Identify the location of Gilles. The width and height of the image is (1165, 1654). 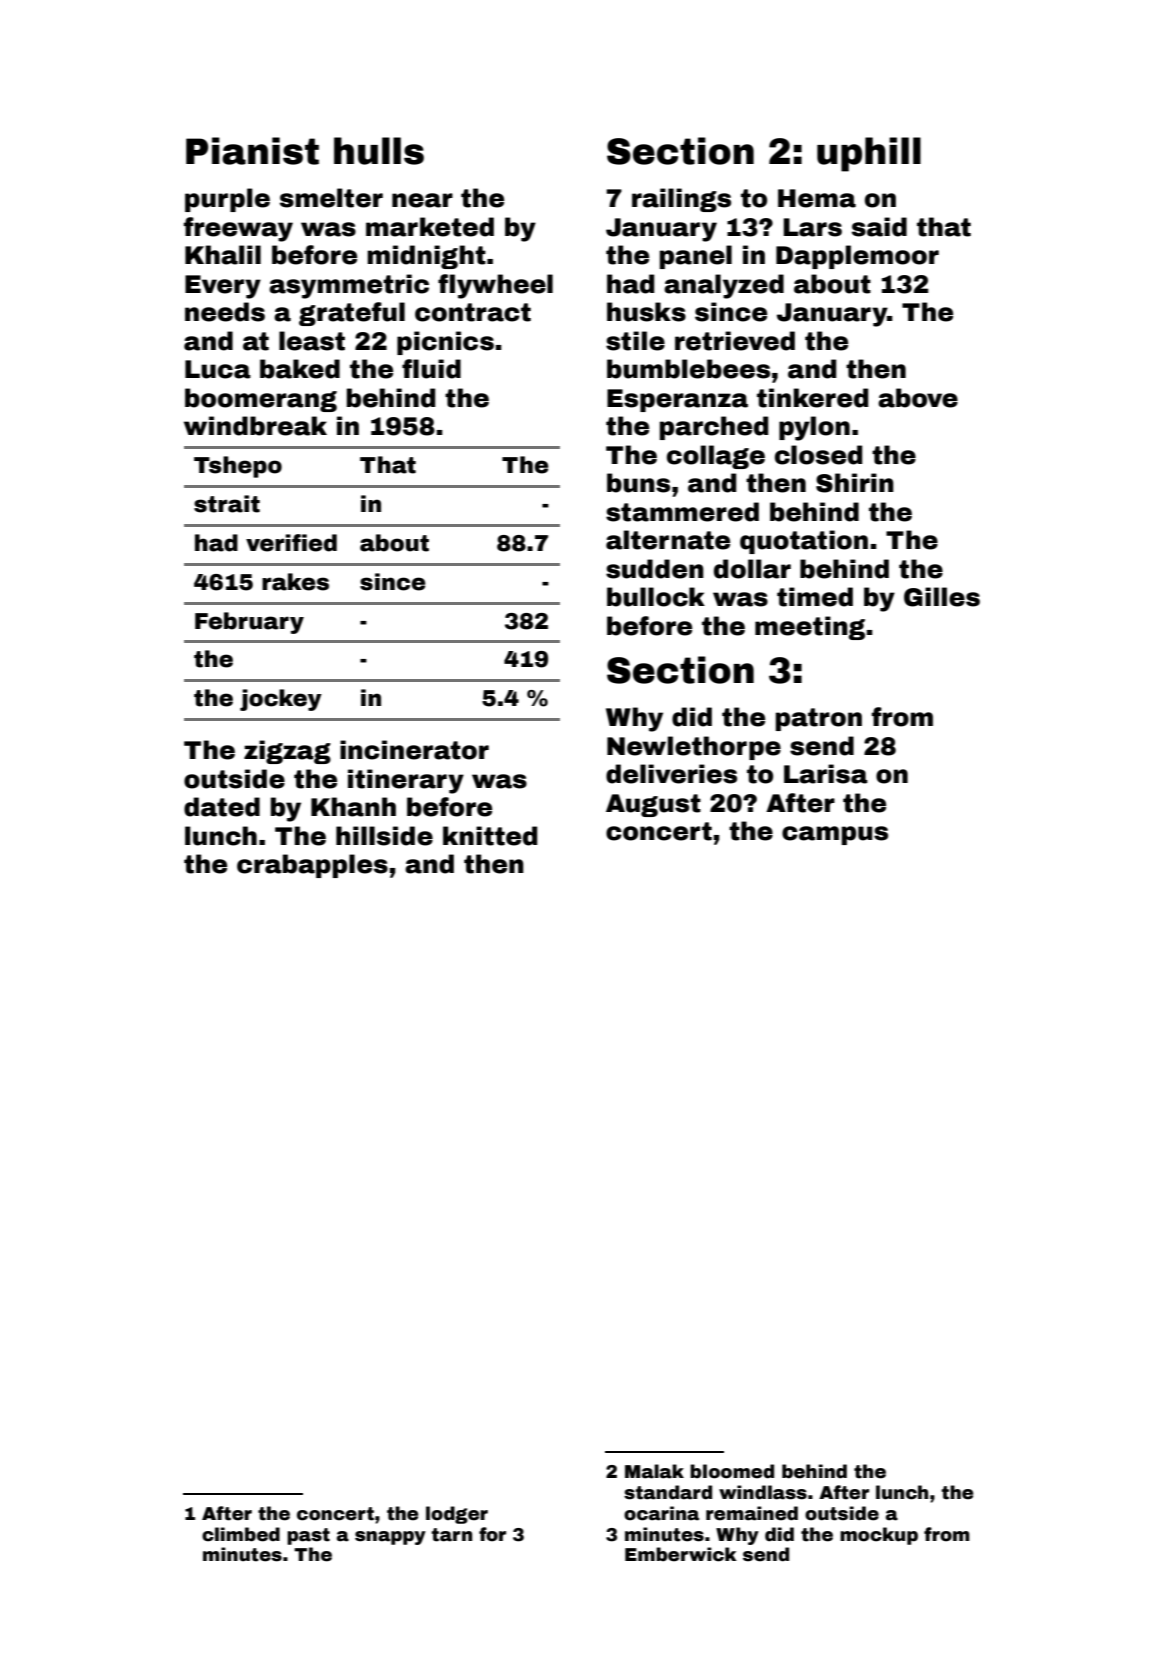
(942, 597).
